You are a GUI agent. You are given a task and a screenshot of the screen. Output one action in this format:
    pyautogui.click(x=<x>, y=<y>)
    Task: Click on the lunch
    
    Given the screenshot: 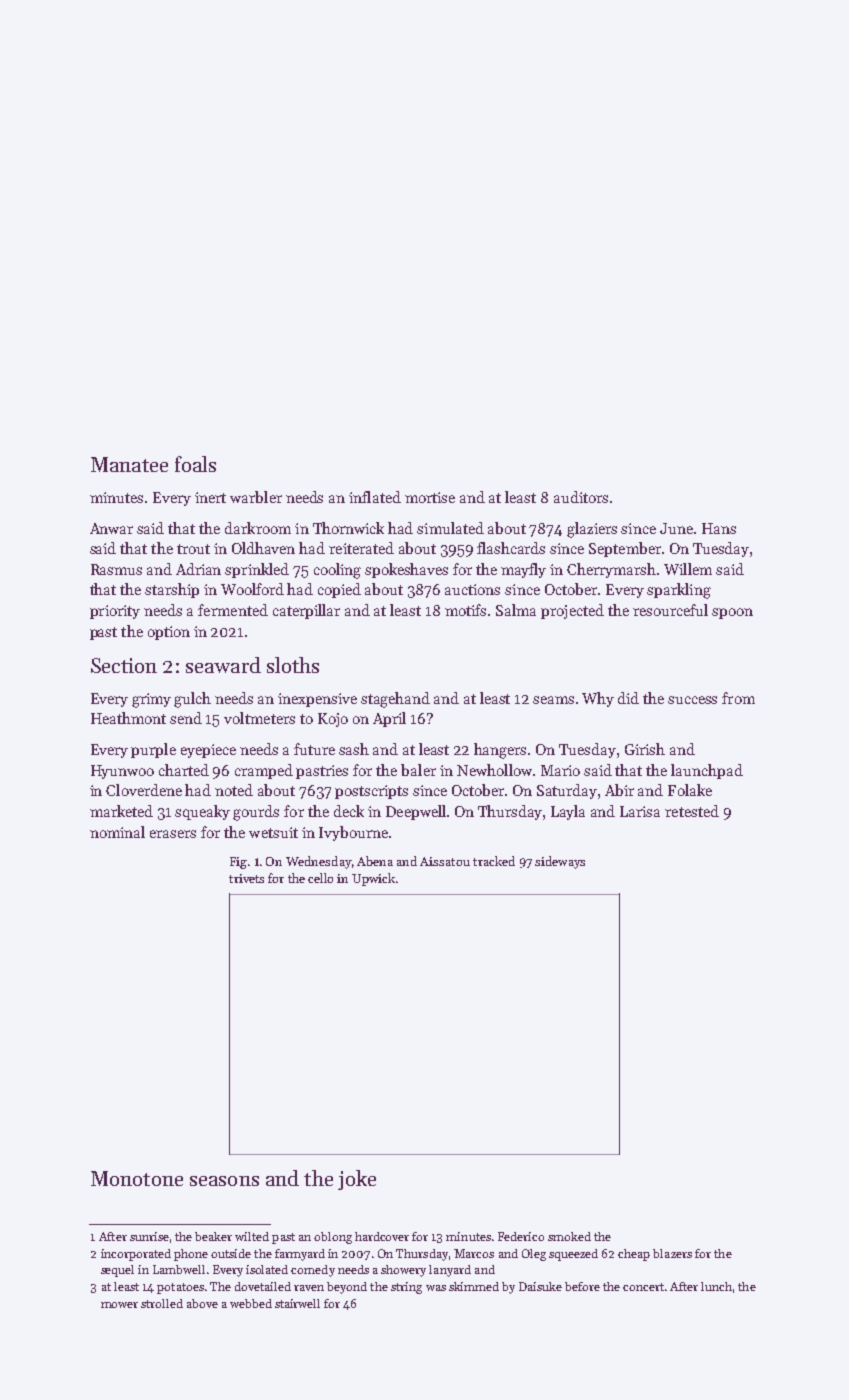 What is the action you would take?
    pyautogui.click(x=716, y=1286)
